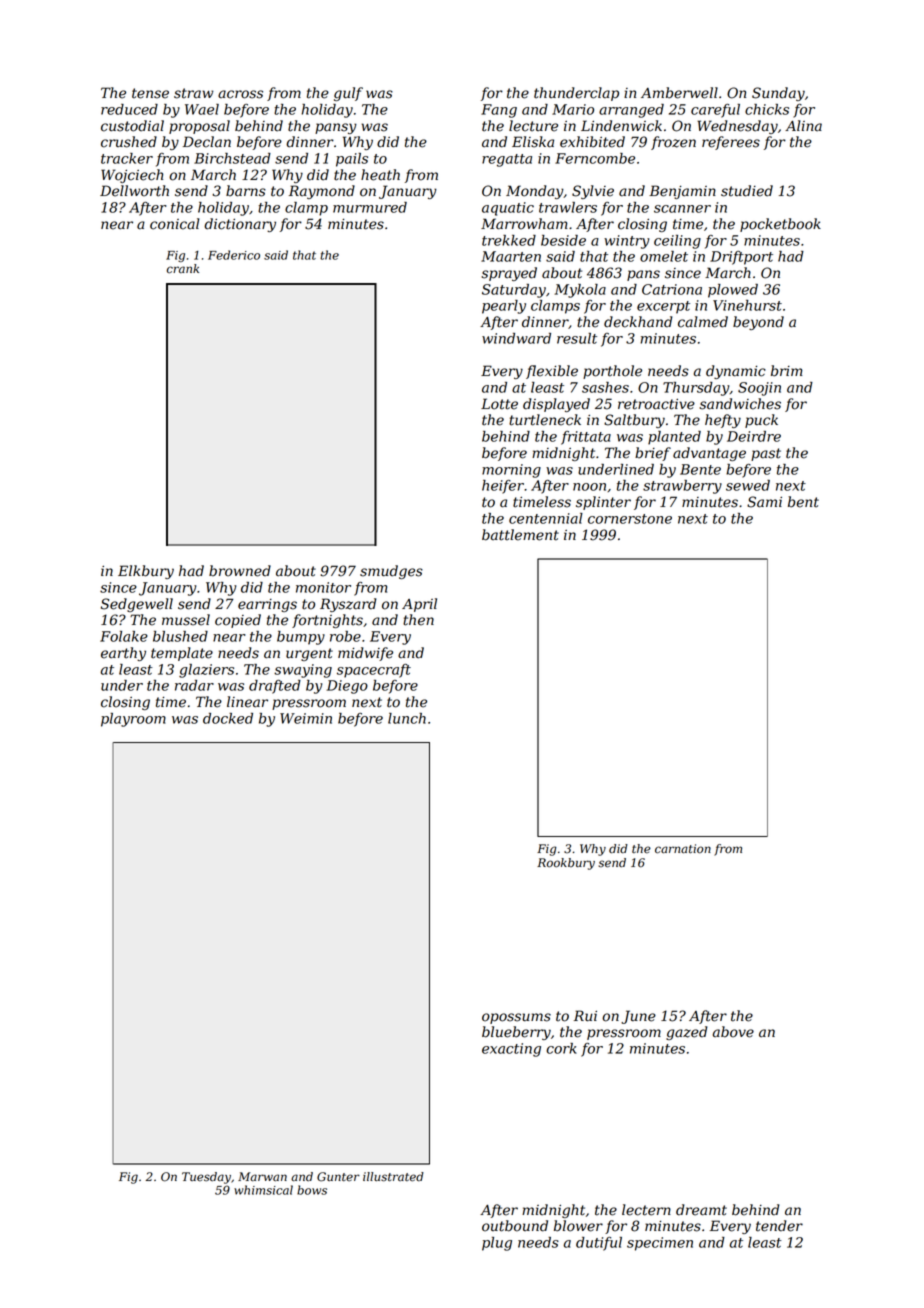  What do you see at coordinates (228, 718) in the image?
I see `docked` at bounding box center [228, 718].
